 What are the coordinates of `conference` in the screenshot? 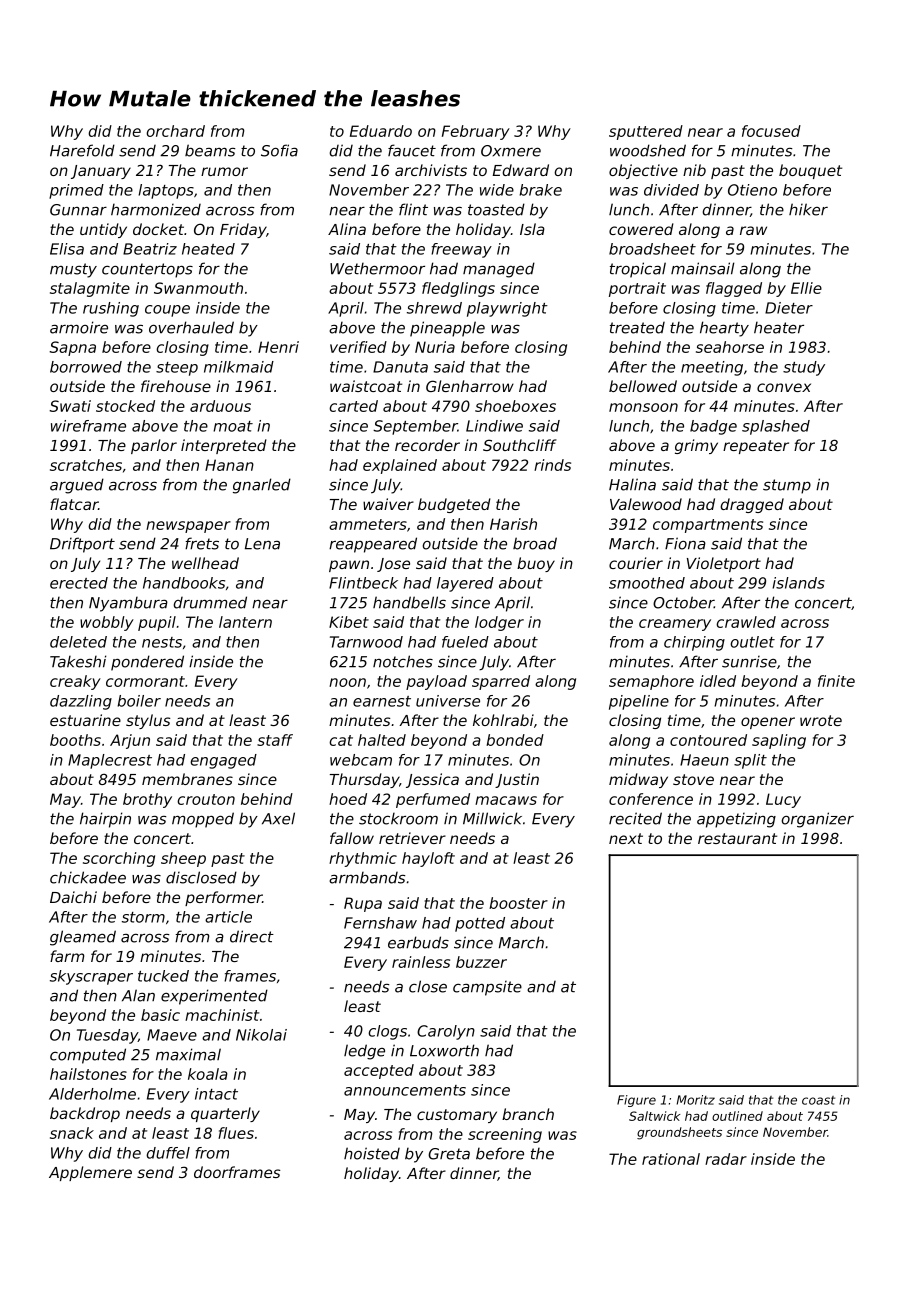 It's located at (651, 799).
